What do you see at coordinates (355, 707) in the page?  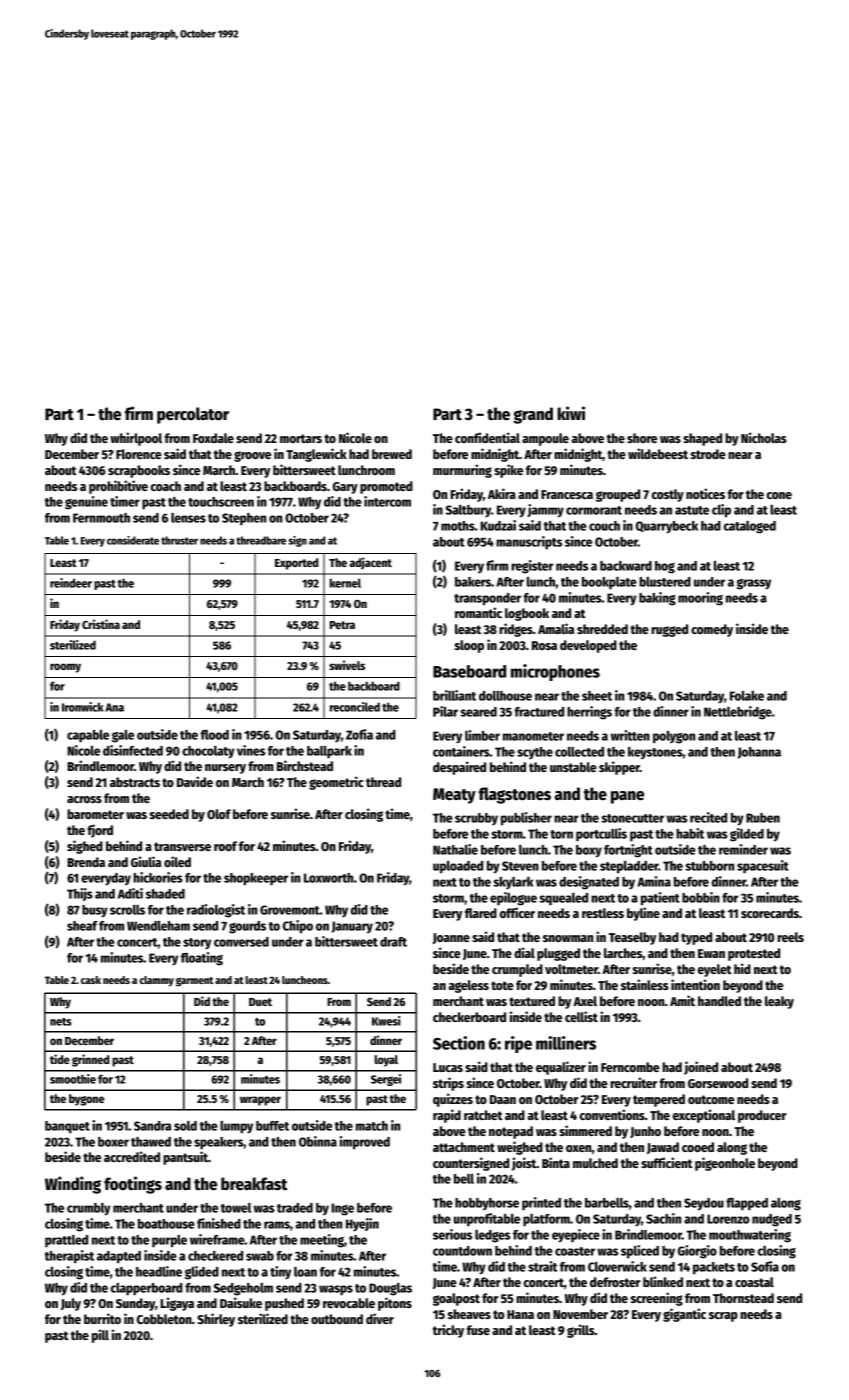 I see `reconciled` at bounding box center [355, 707].
